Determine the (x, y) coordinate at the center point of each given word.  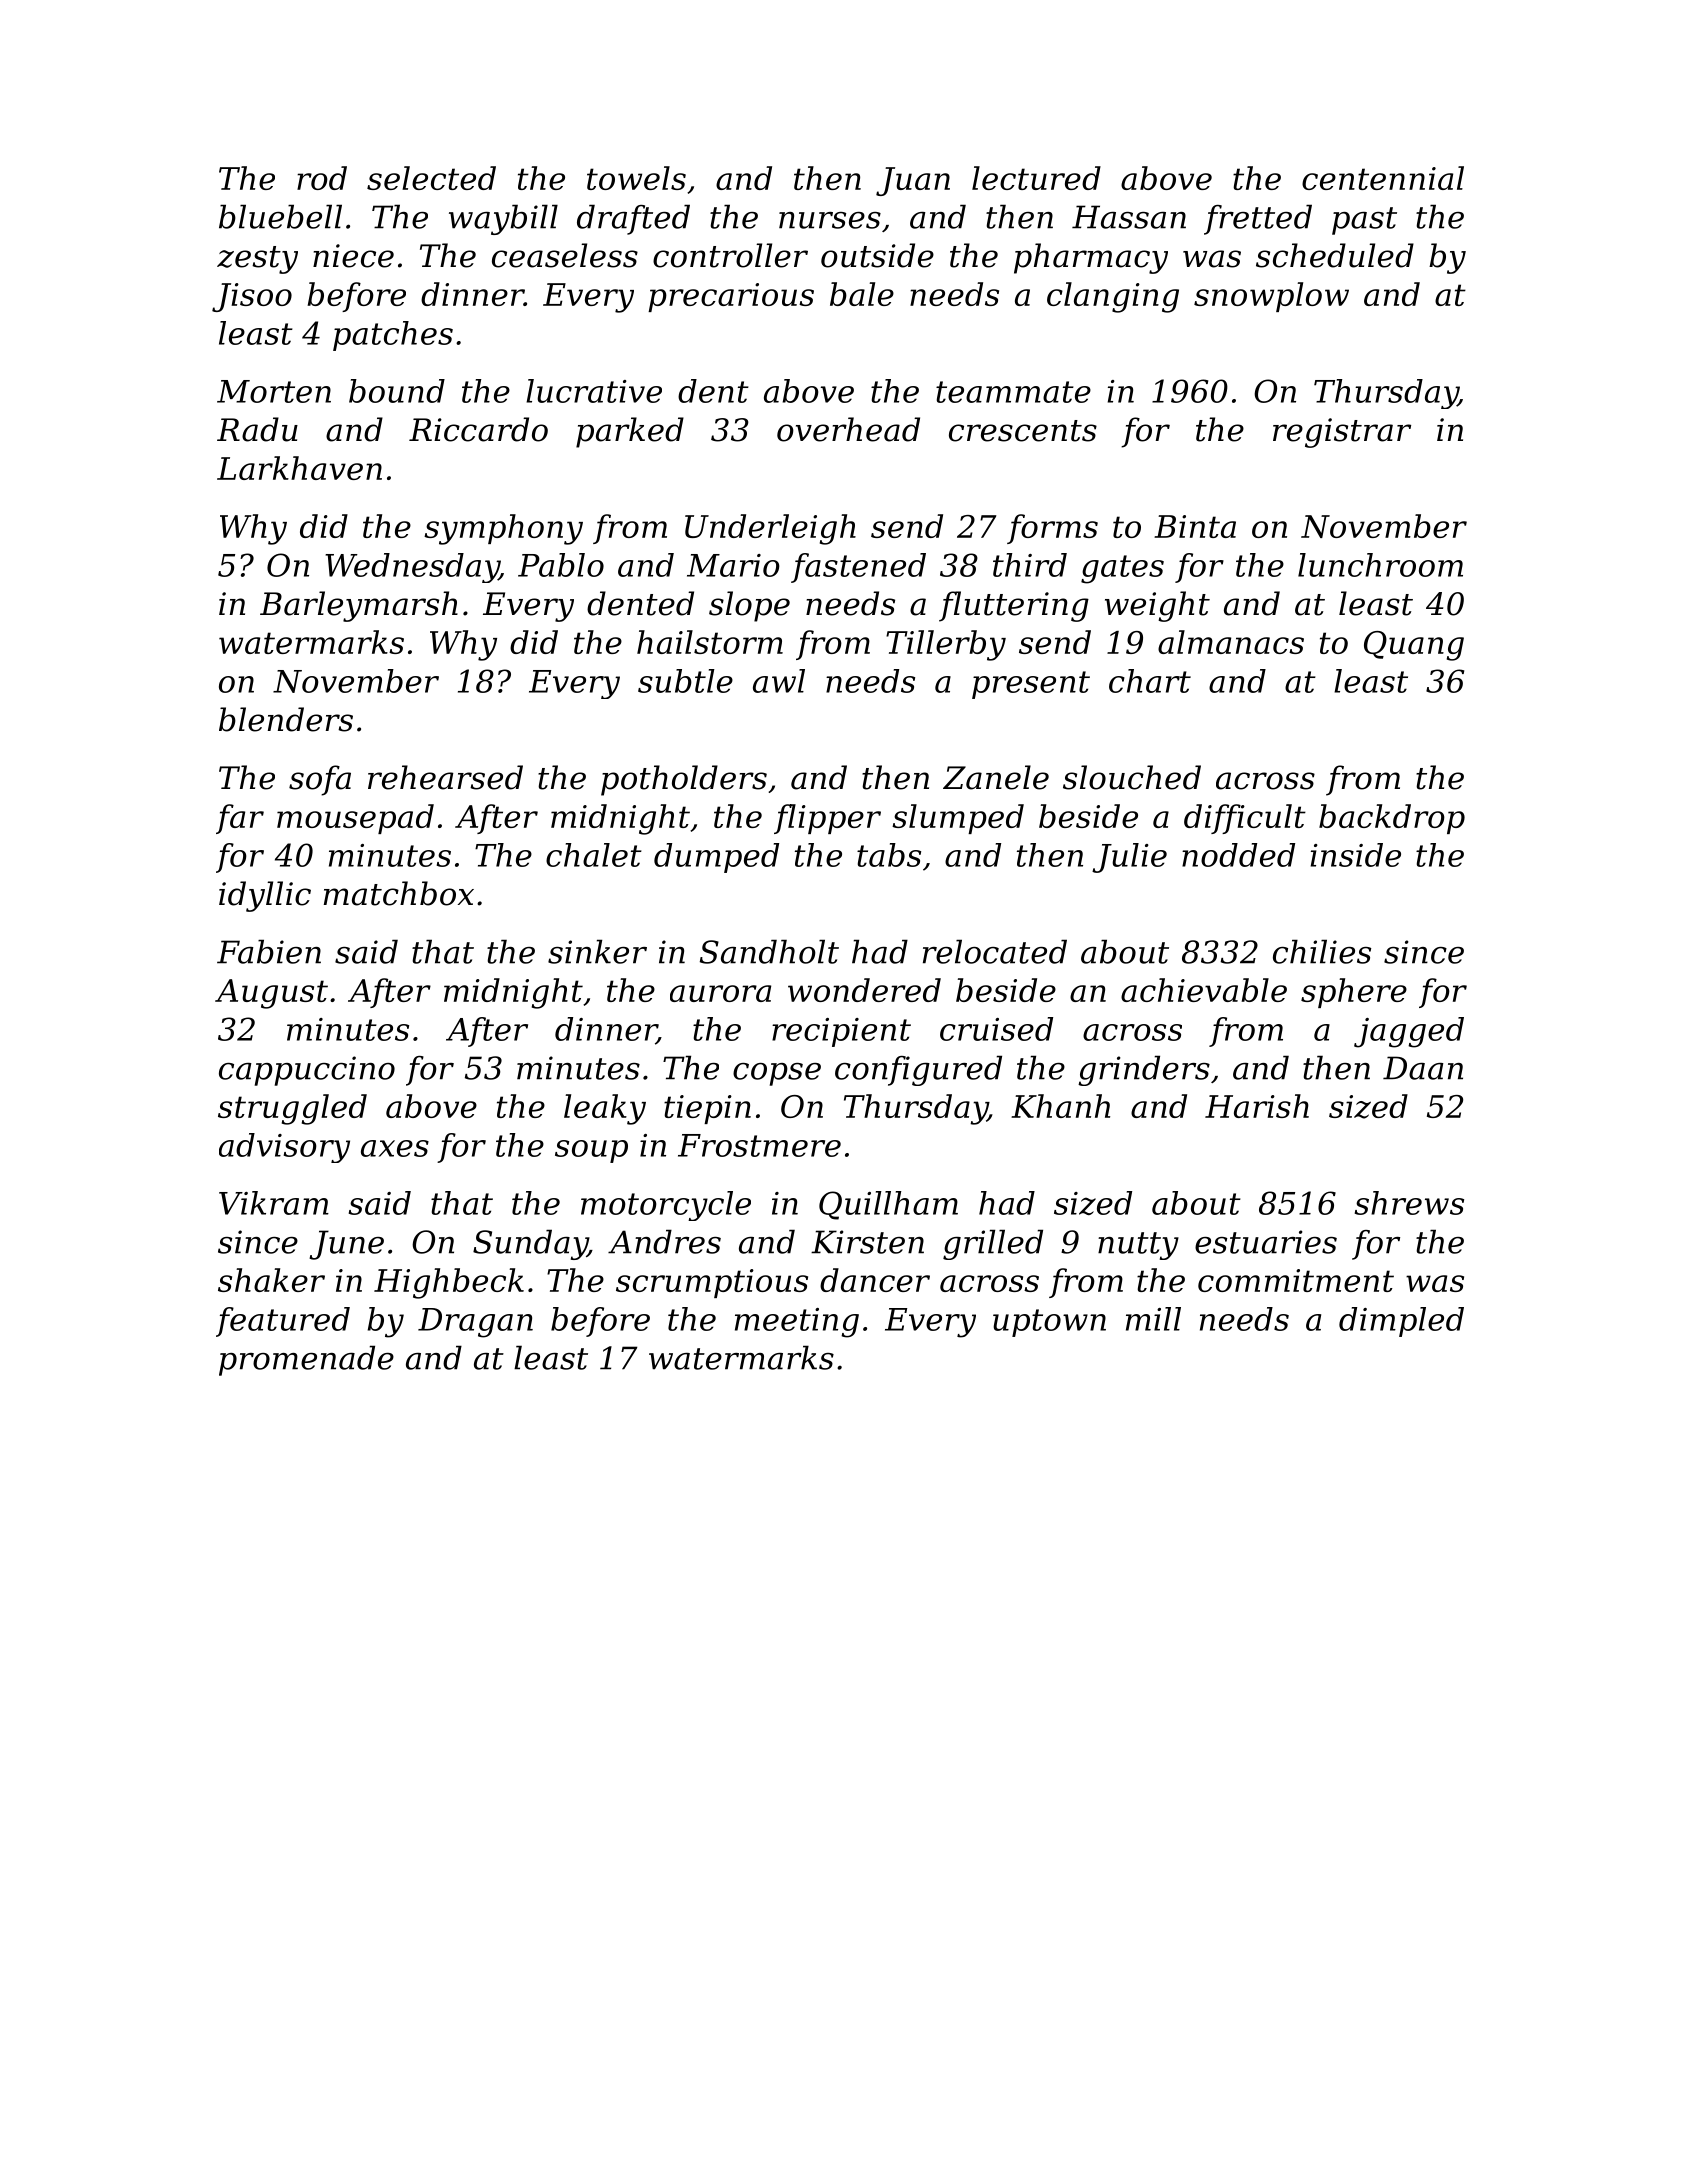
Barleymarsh (359, 606)
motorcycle (666, 1206)
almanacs (1231, 642)
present (1031, 685)
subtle (685, 681)
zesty (257, 260)
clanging (1113, 297)
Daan (1423, 1068)
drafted (633, 219)
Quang (1414, 646)
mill (1153, 1319)
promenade (306, 1360)
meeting (797, 1323)
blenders (286, 719)
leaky (605, 1109)
